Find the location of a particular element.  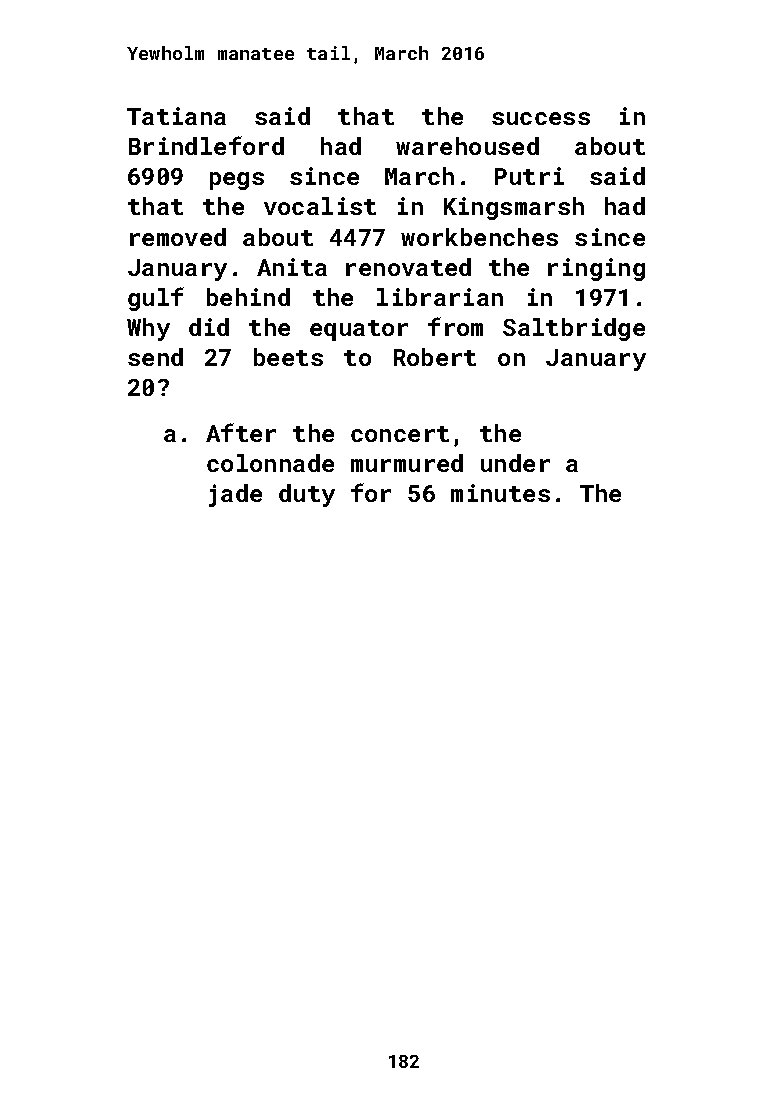

warehoused is located at coordinates (467, 146).
